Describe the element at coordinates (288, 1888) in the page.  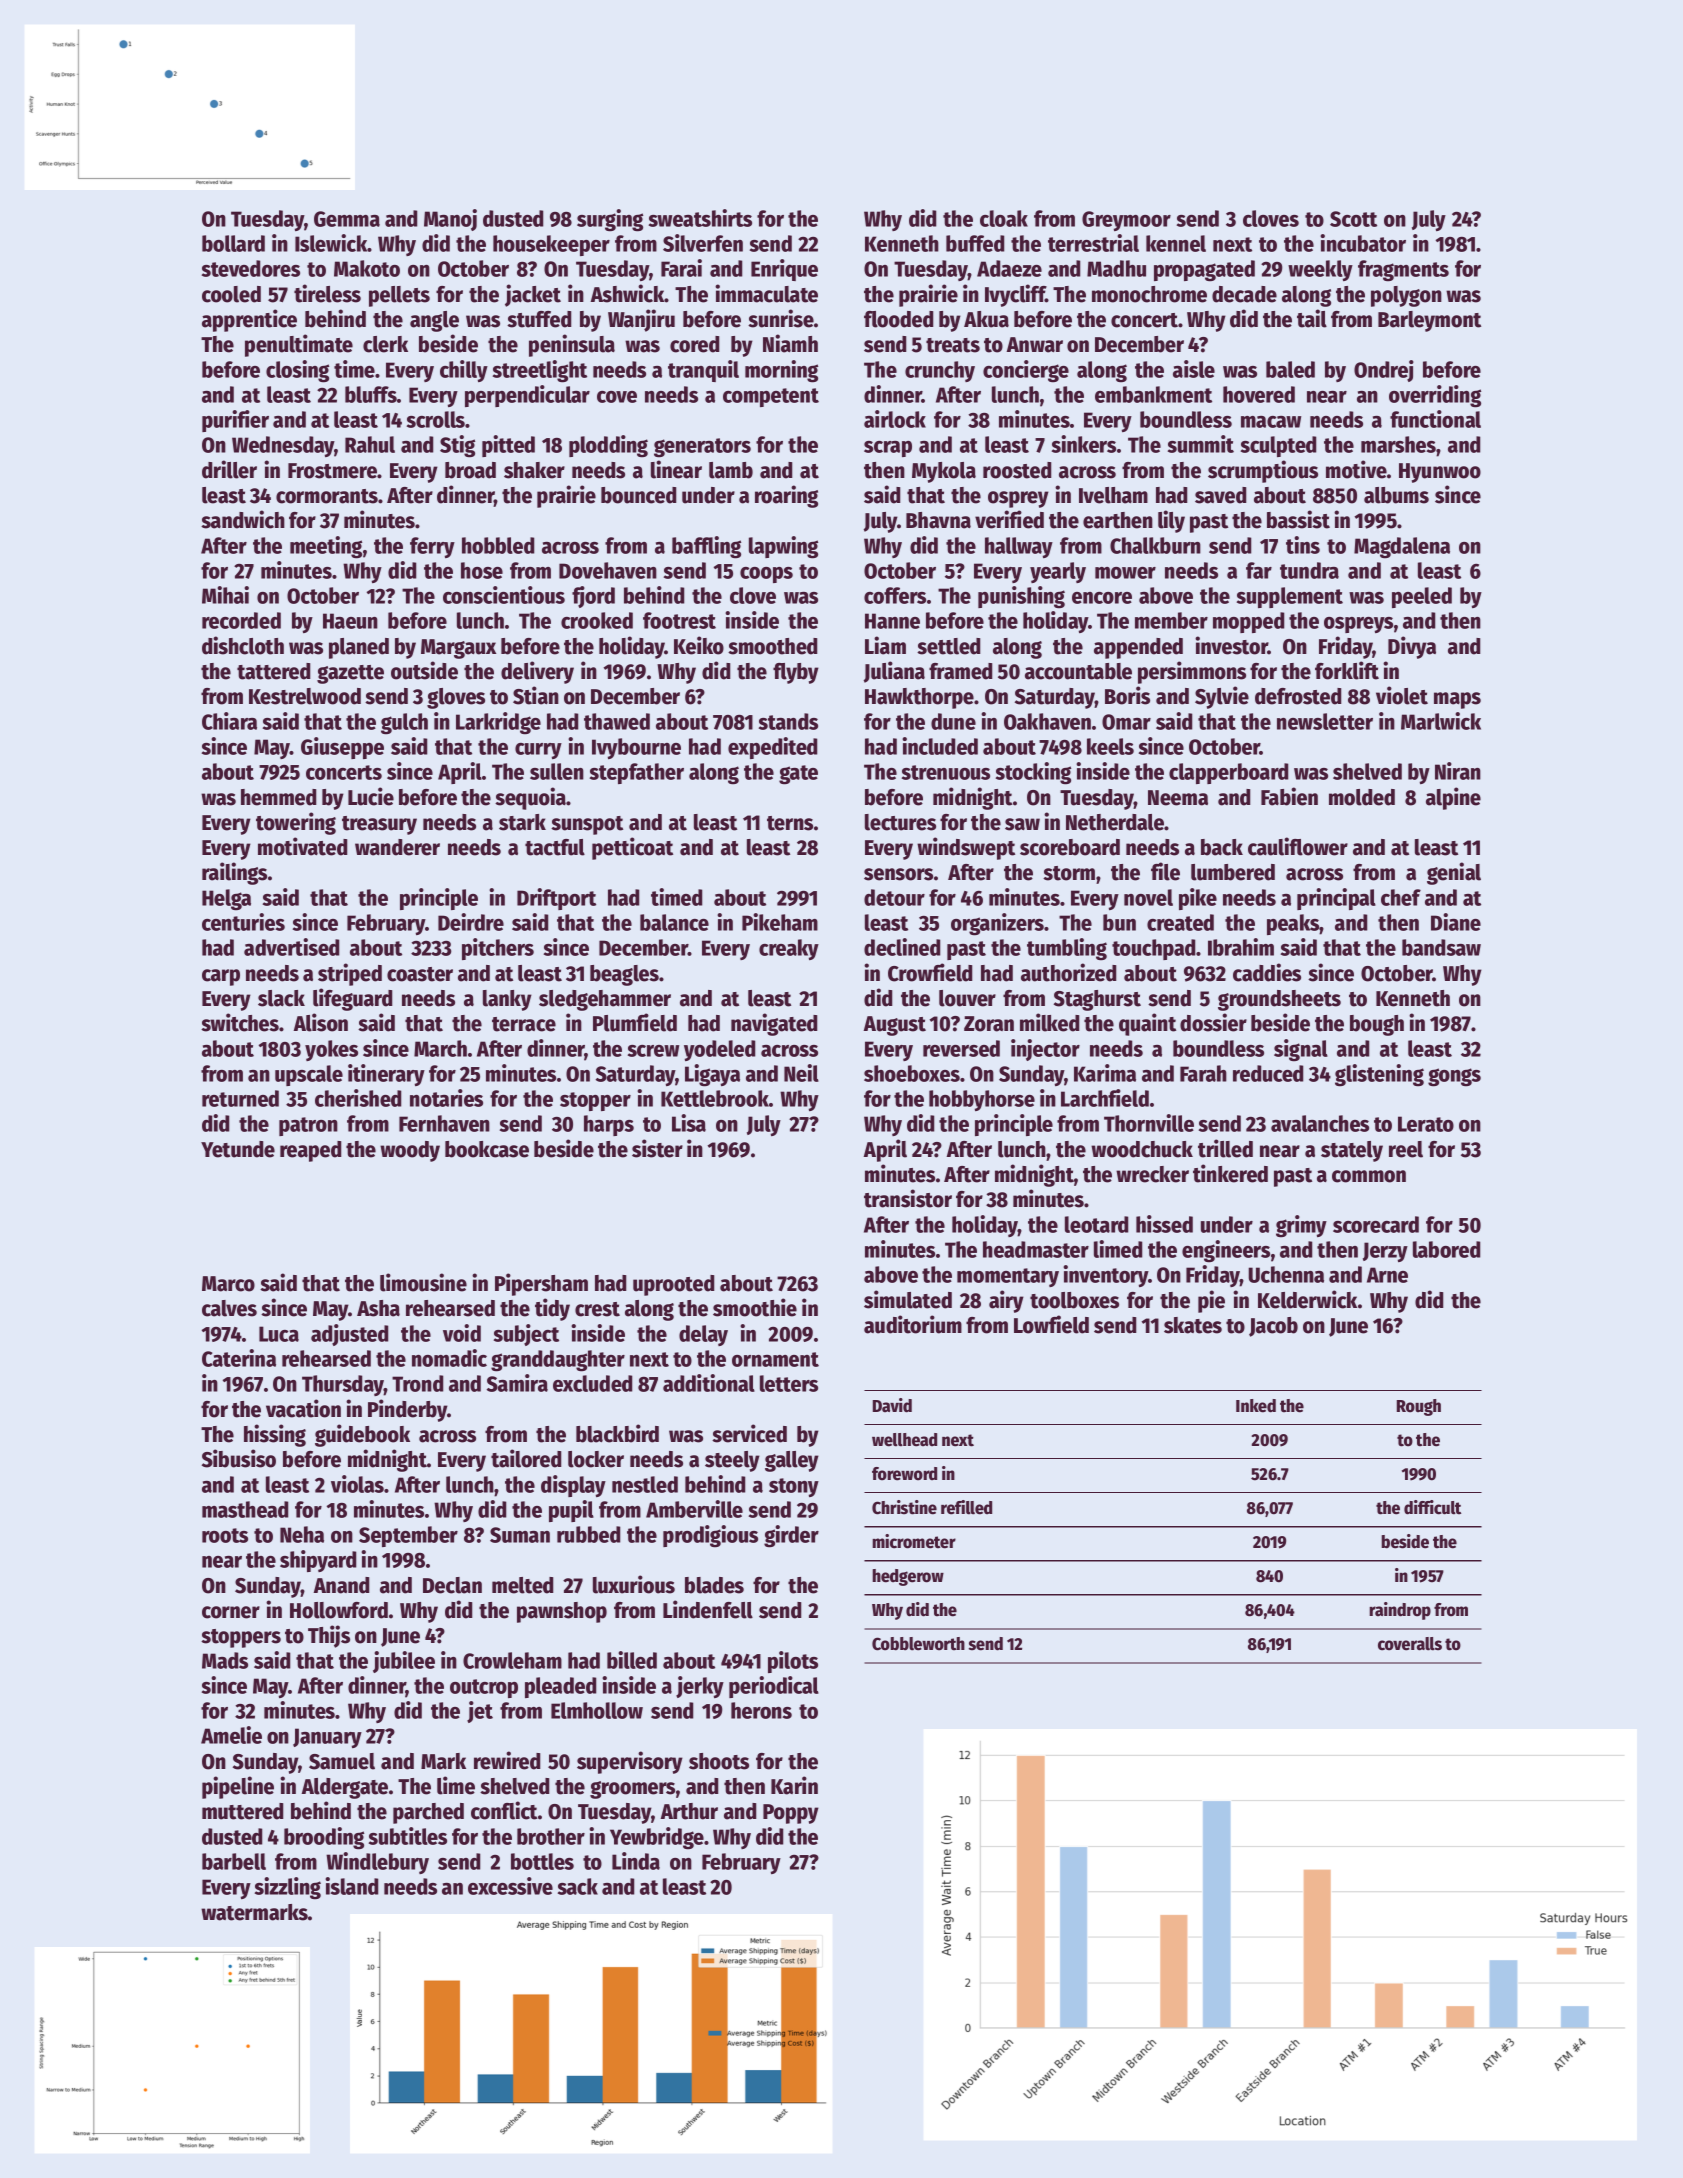
I see `sizzling` at that location.
